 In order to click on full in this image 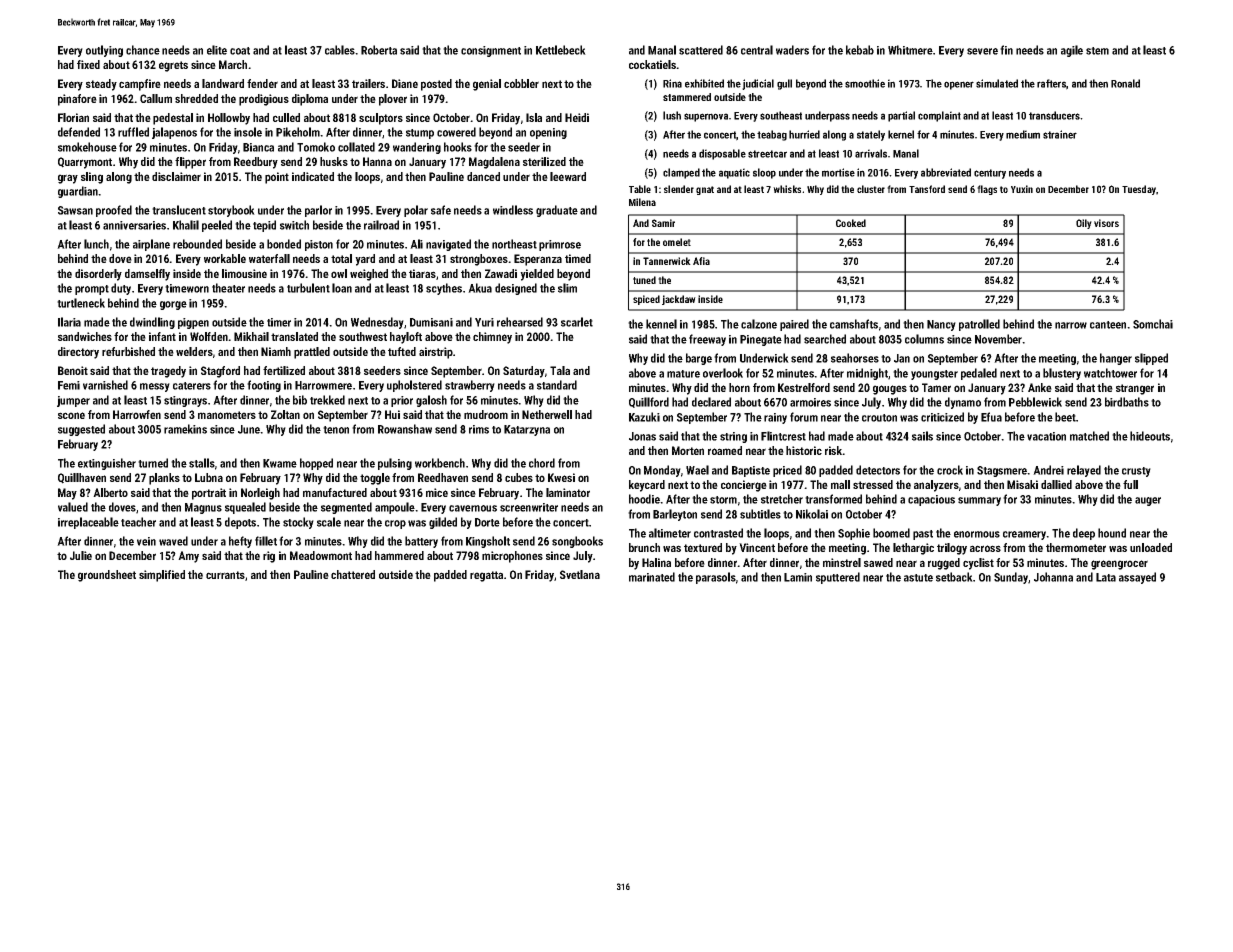, I will do `click(1130, 484)`.
